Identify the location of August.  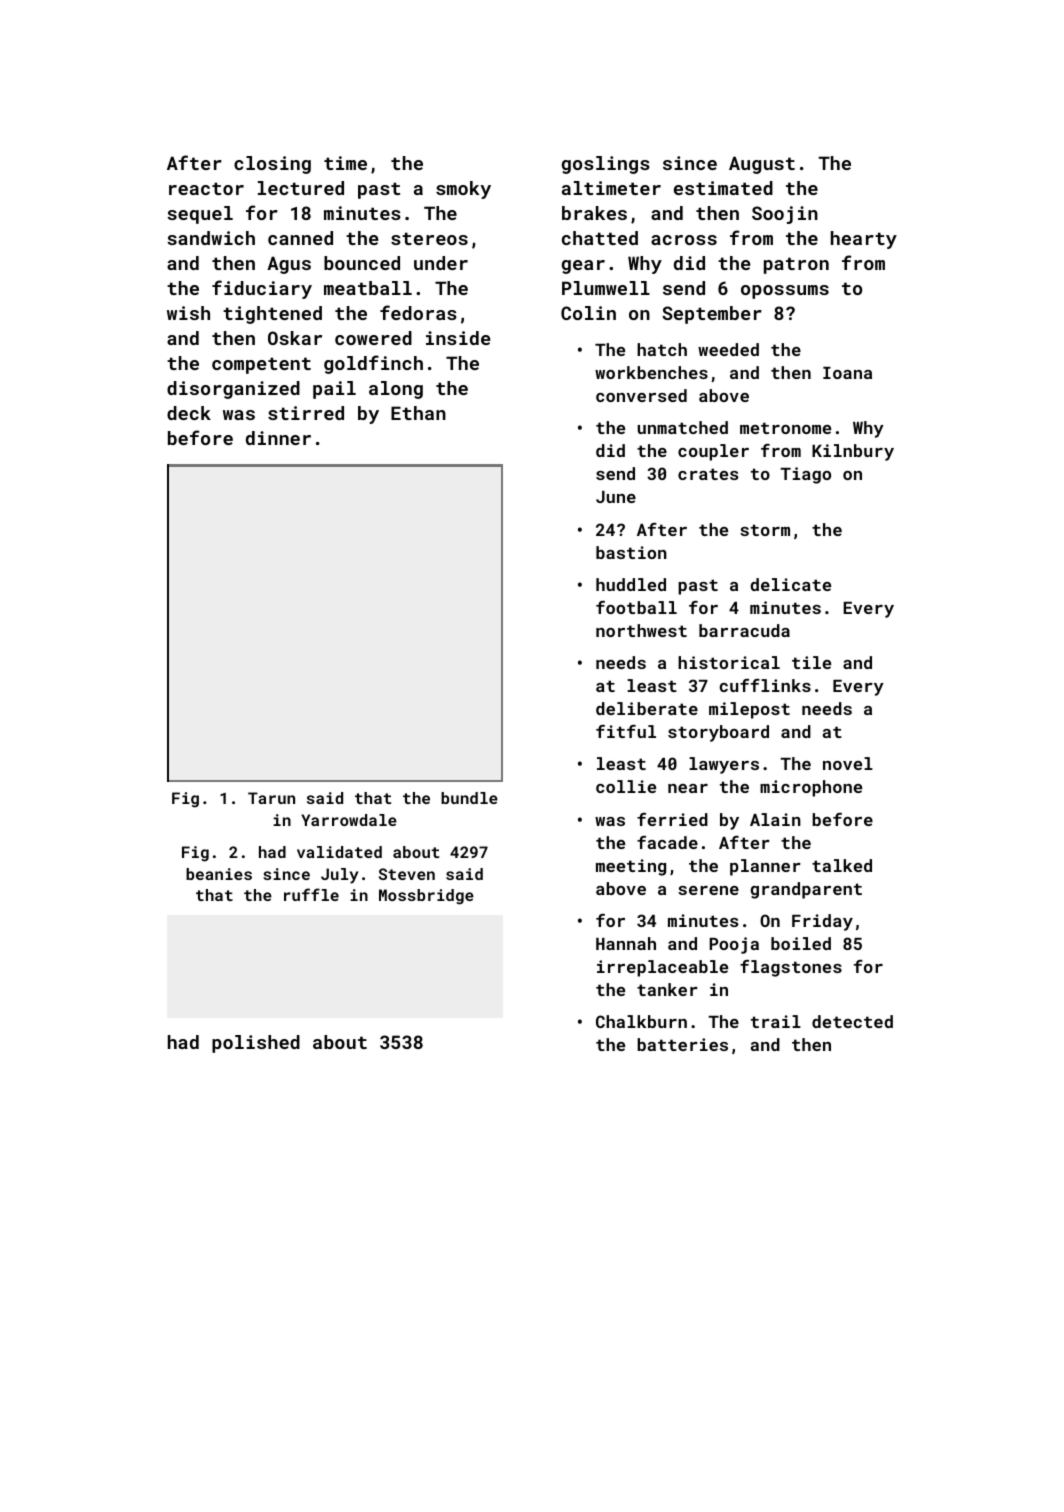
(762, 165).
